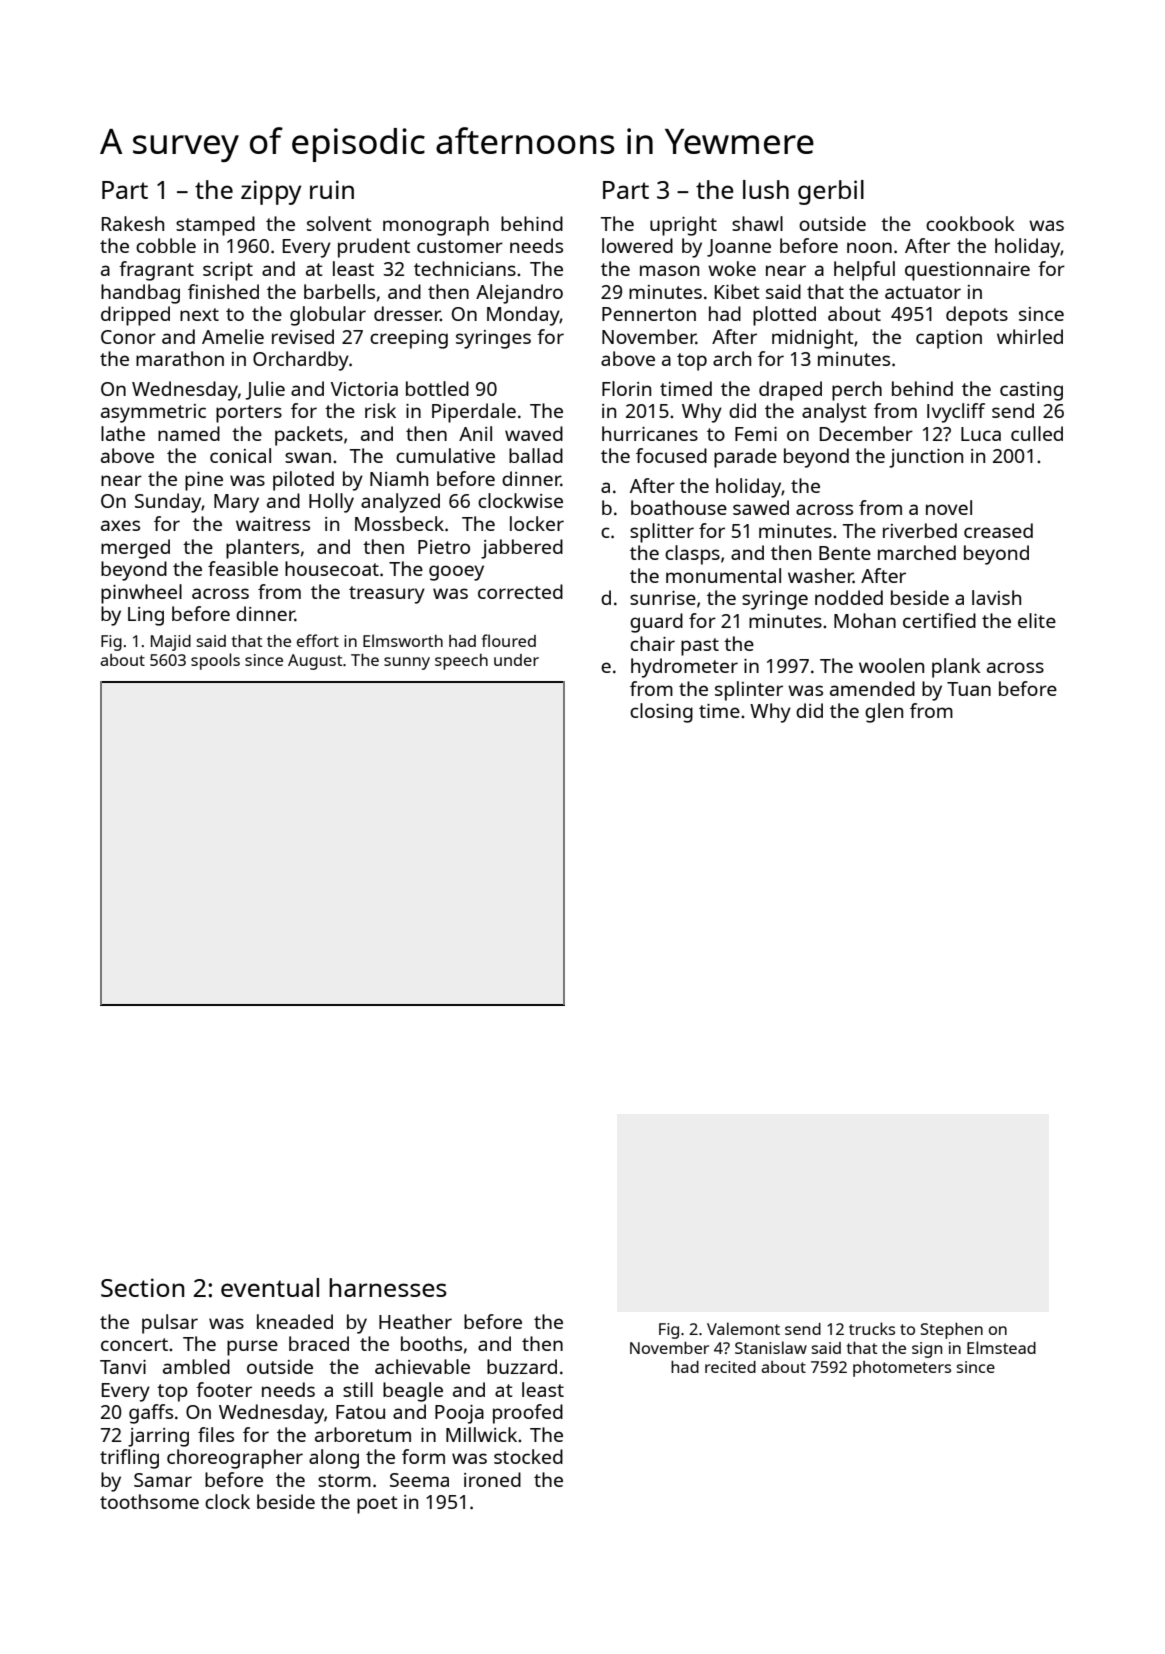 This screenshot has width=1165, height=1654. What do you see at coordinates (650, 433) in the screenshot?
I see `hurricanes` at bounding box center [650, 433].
